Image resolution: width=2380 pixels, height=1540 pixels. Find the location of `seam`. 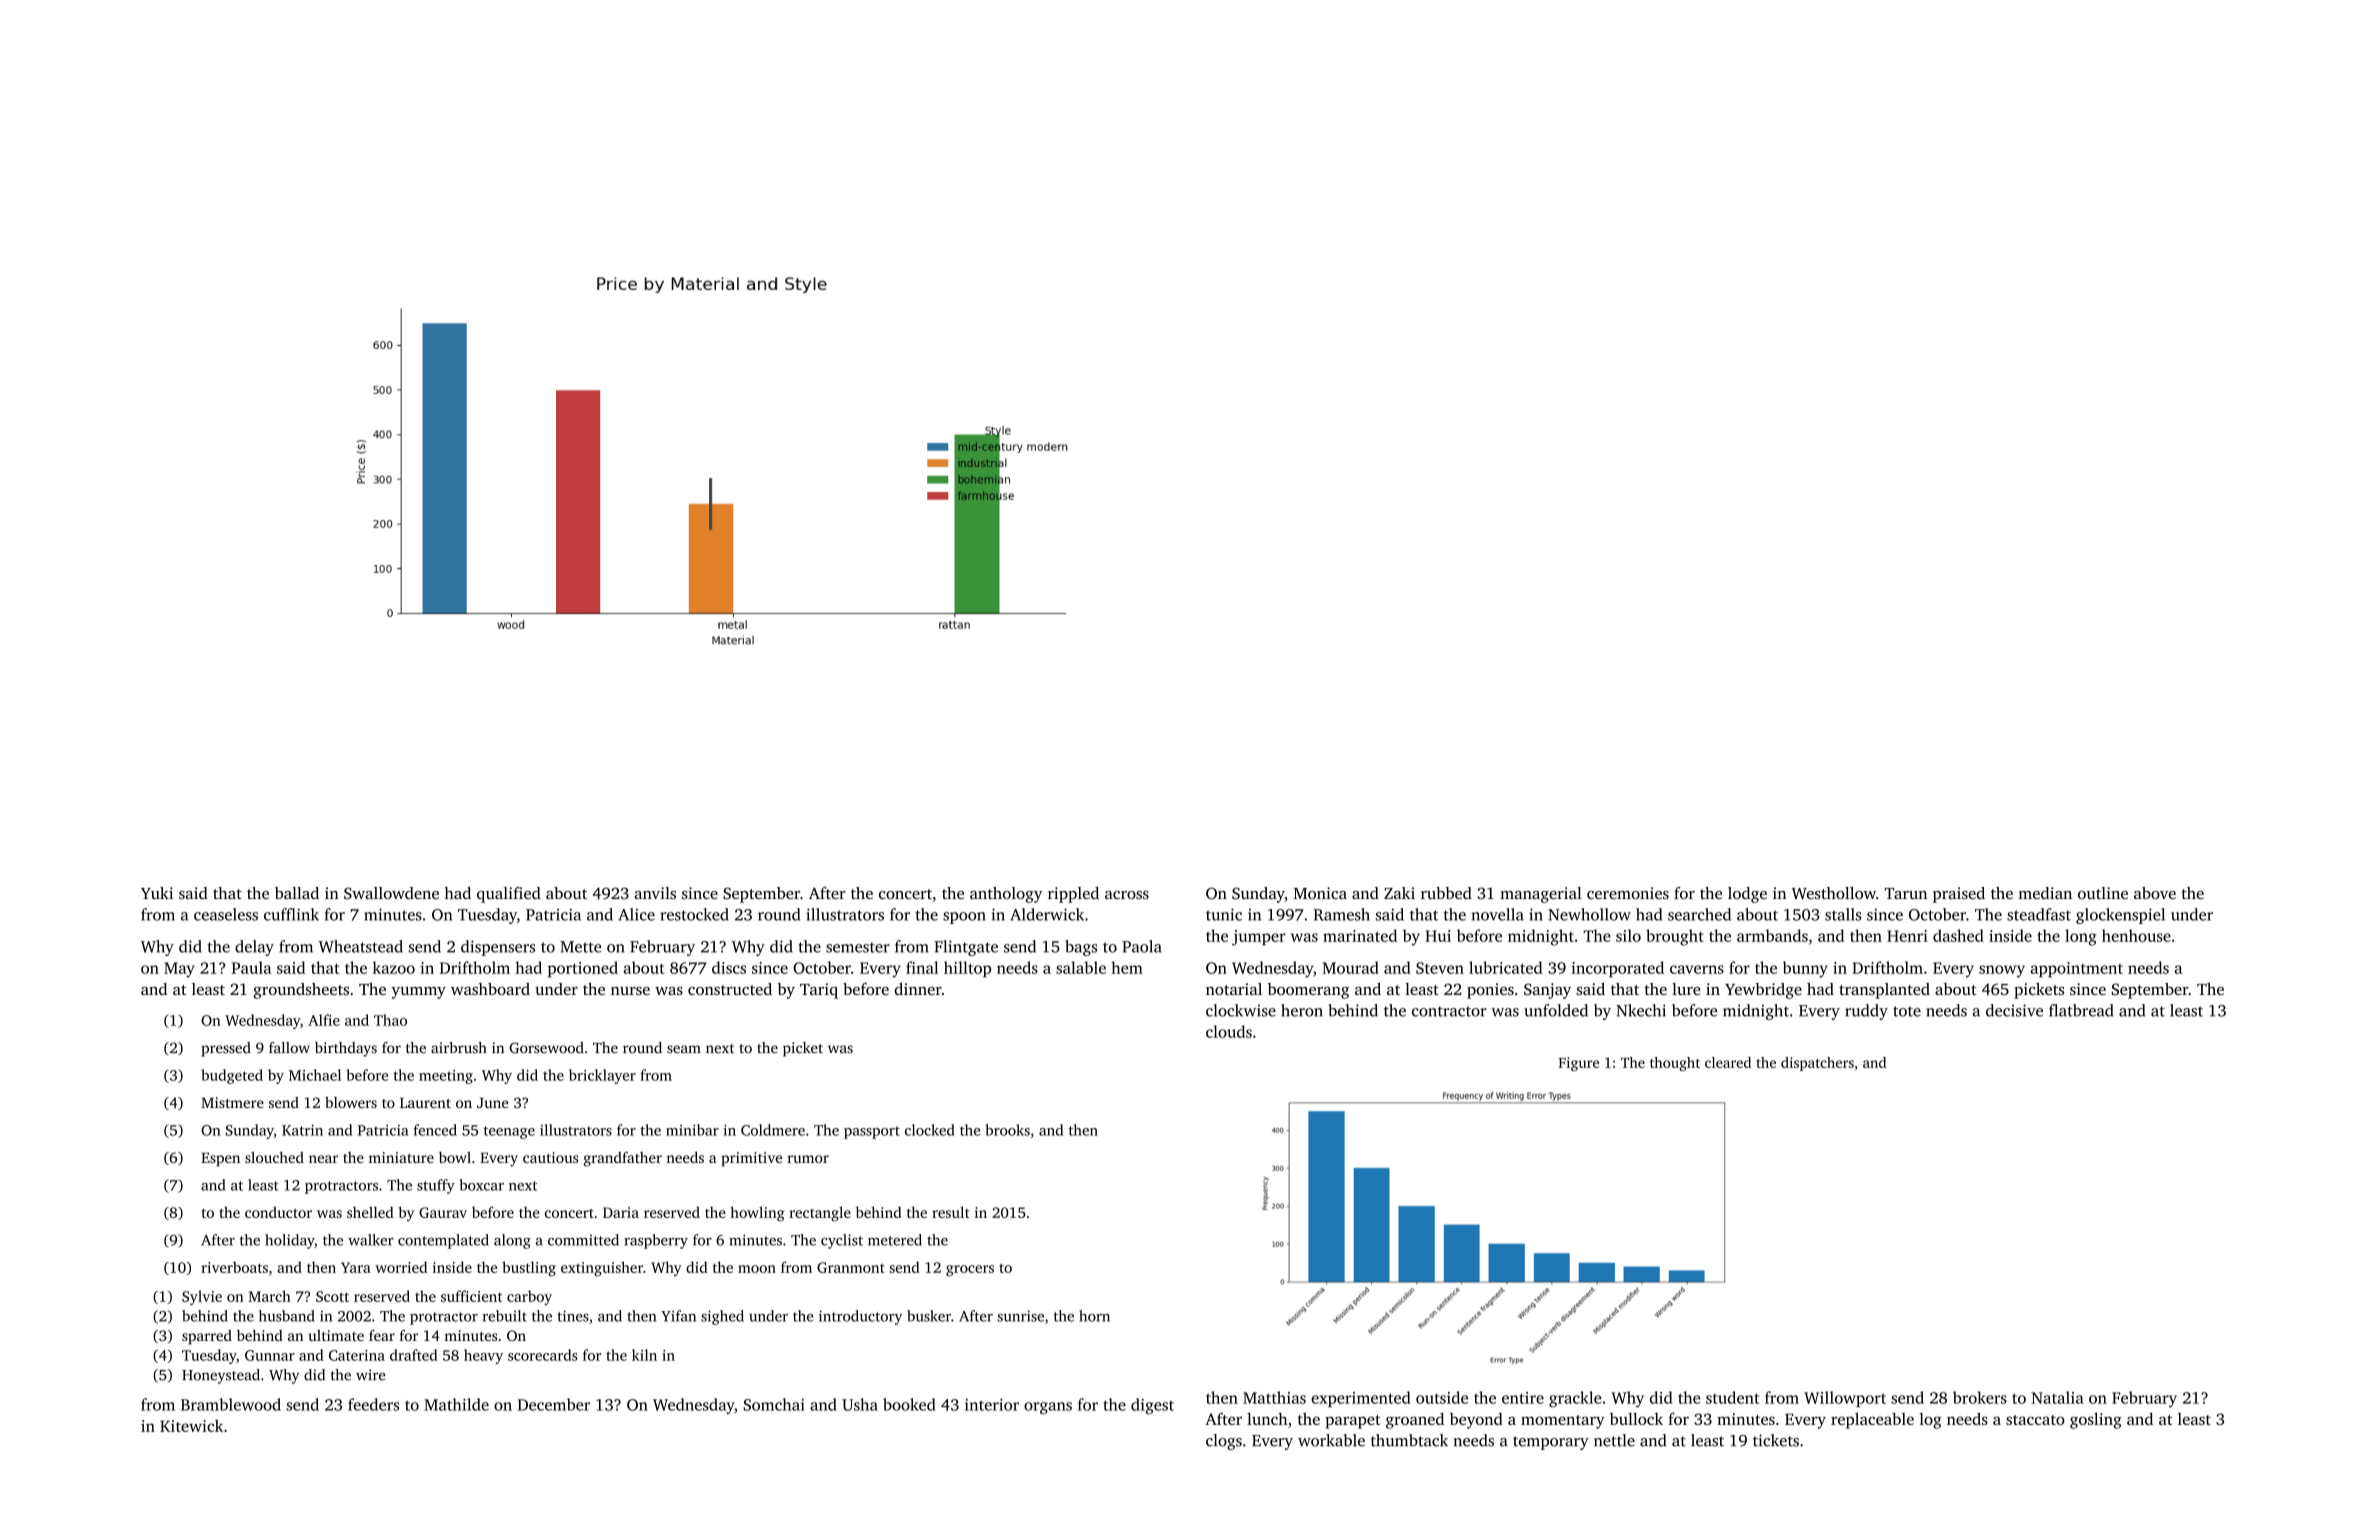

seam is located at coordinates (684, 1049).
